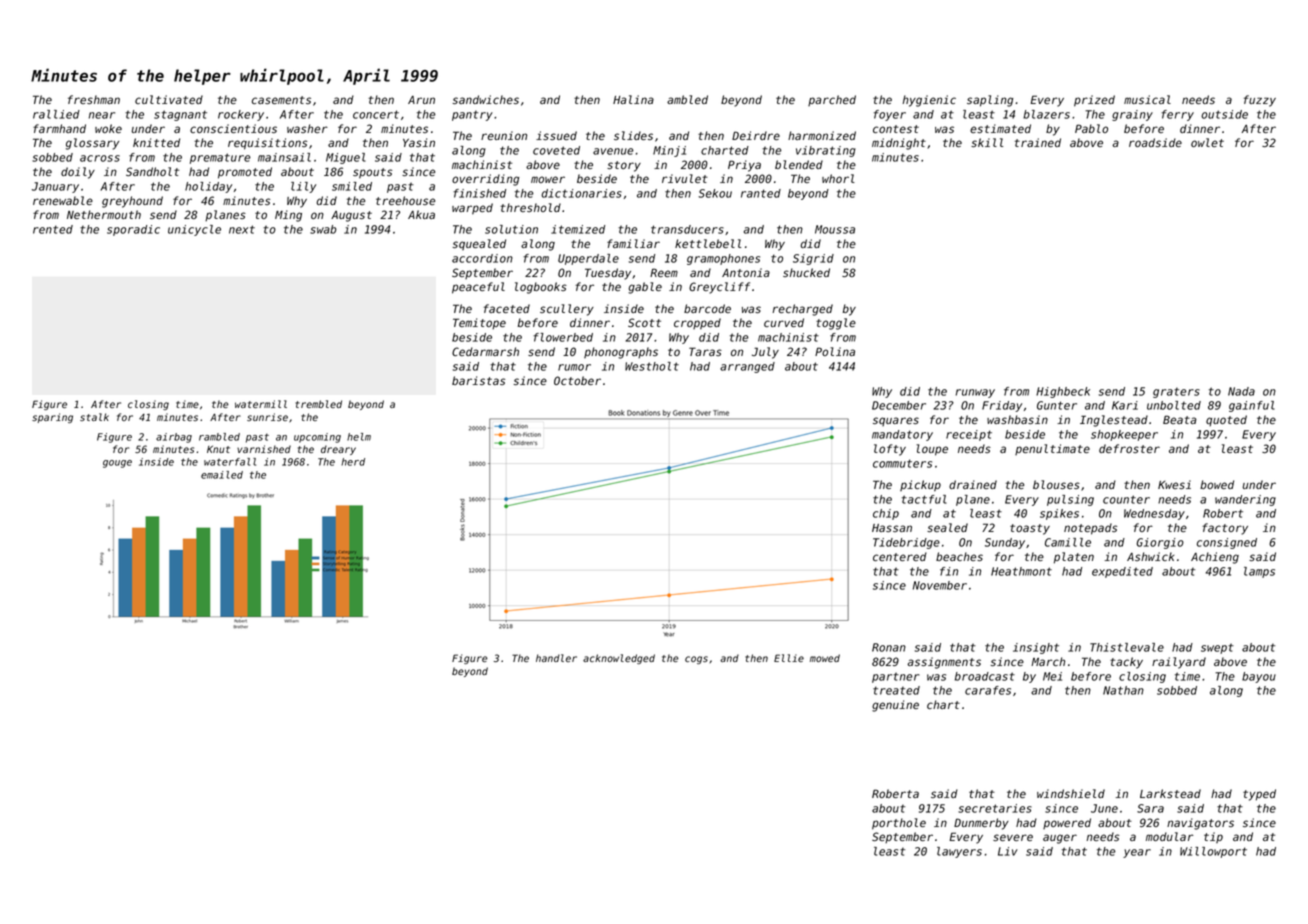 Image resolution: width=1308 pixels, height=924 pixels. I want to click on lamps, so click(1259, 572).
